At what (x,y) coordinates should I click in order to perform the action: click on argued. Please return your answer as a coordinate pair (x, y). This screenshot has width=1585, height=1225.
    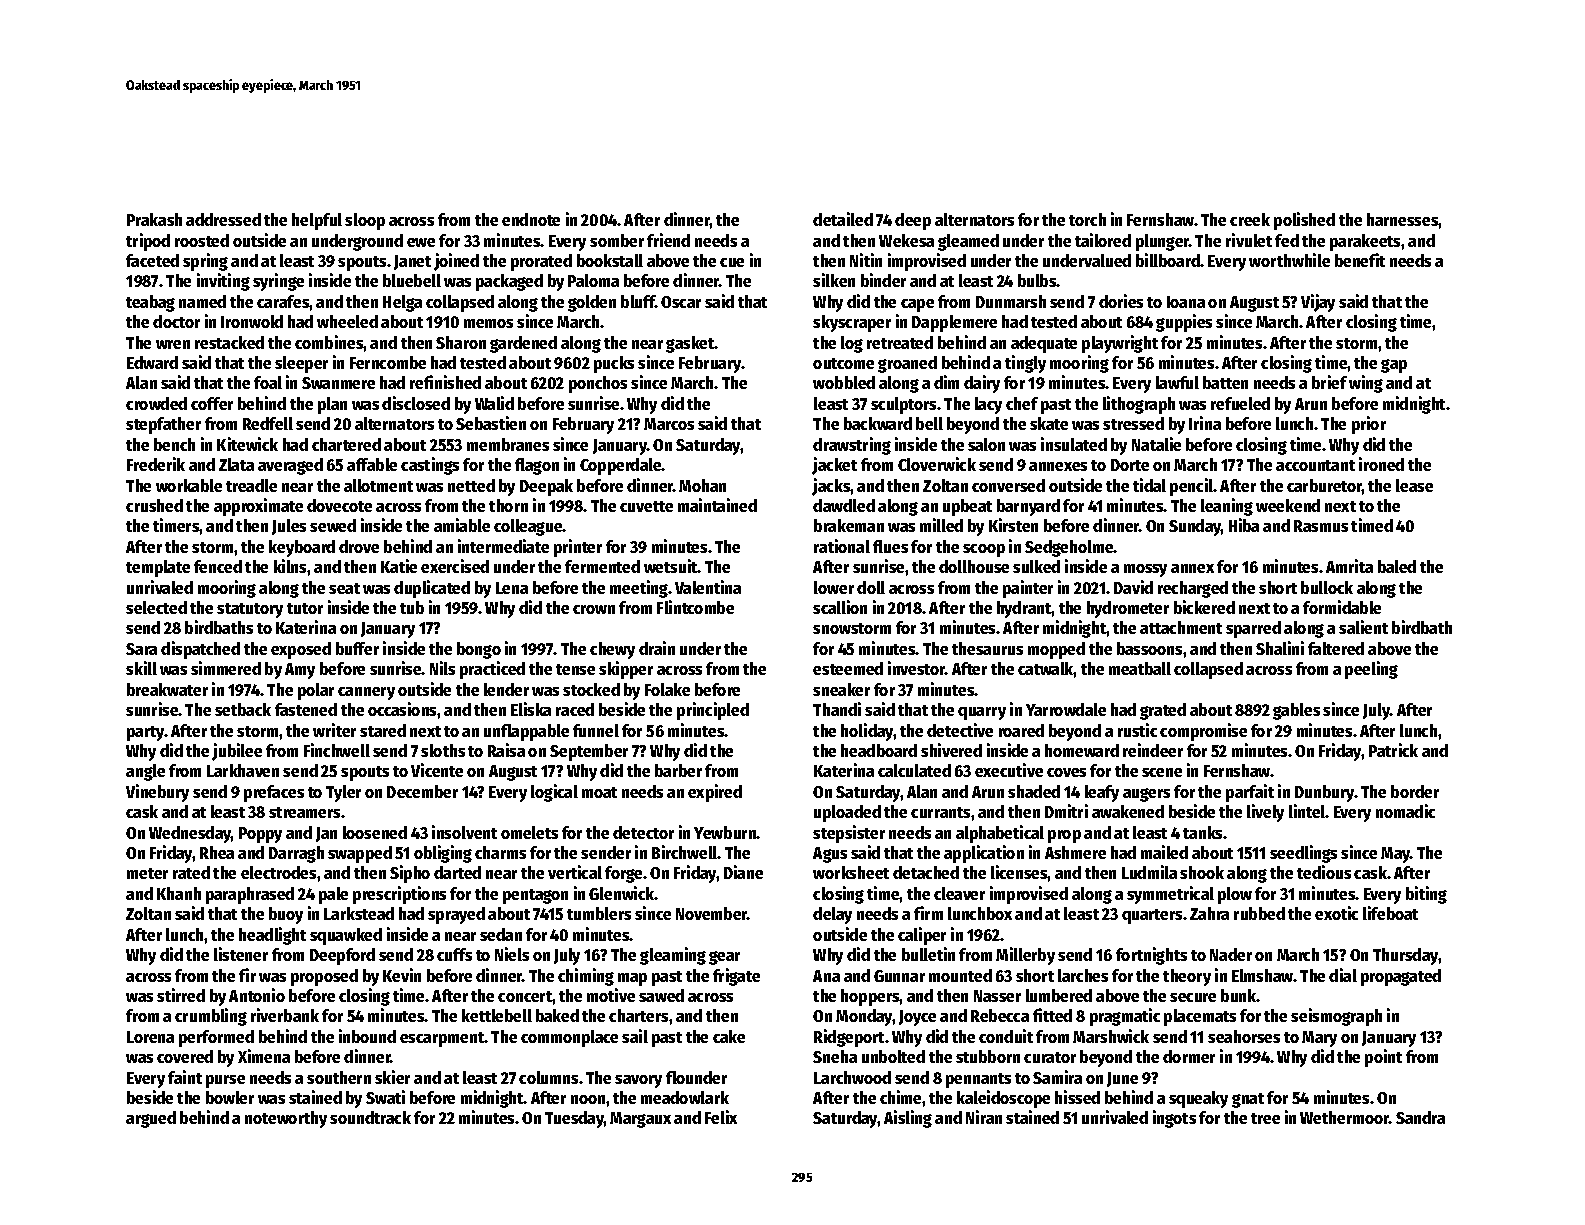
    Looking at the image, I should click on (151, 1119).
